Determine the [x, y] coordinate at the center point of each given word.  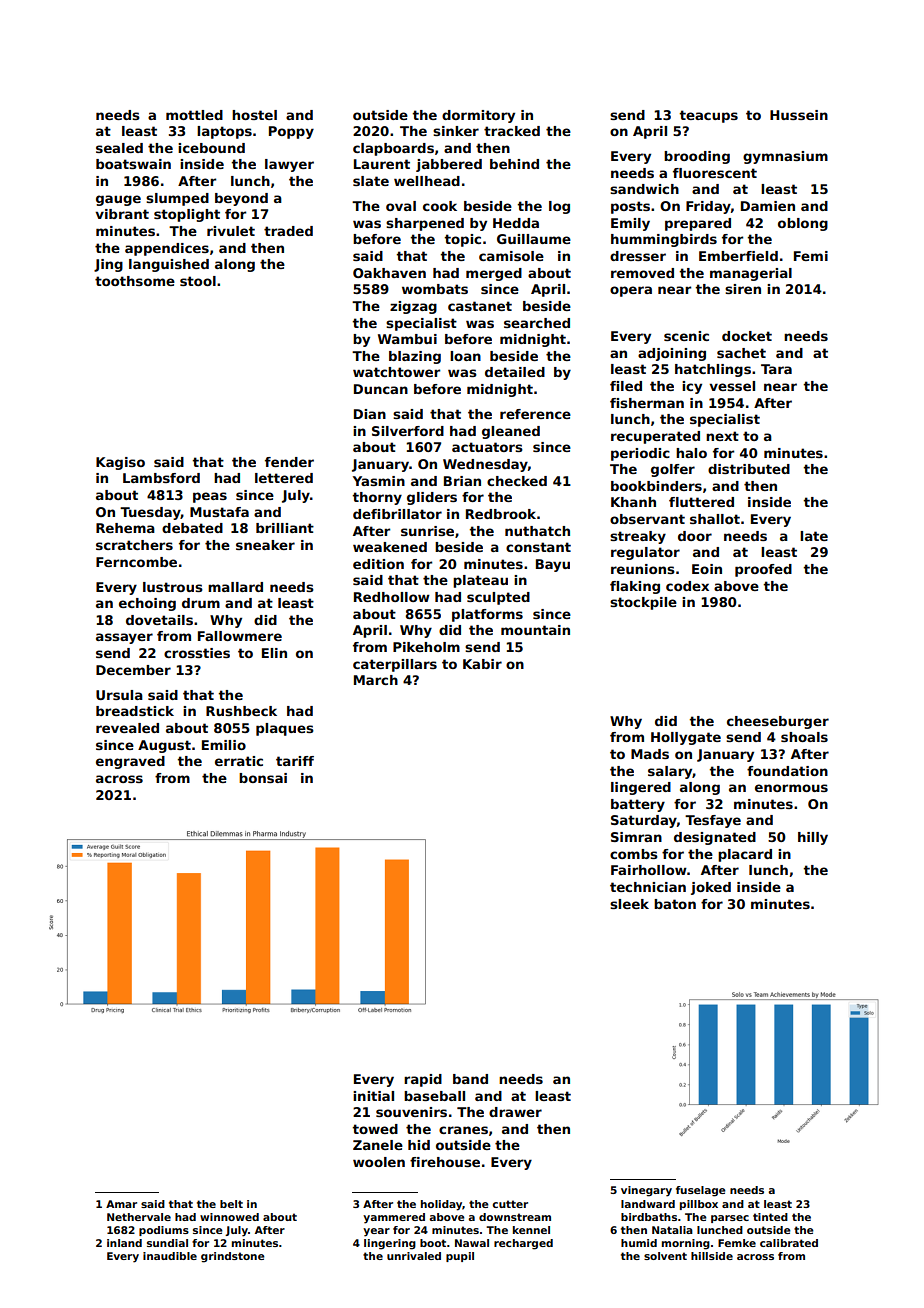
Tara [776, 369]
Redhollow [392, 597]
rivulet [231, 231]
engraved [130, 762]
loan [465, 356]
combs [634, 854]
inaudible [170, 1256]
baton [675, 904]
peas [210, 497]
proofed [763, 570]
